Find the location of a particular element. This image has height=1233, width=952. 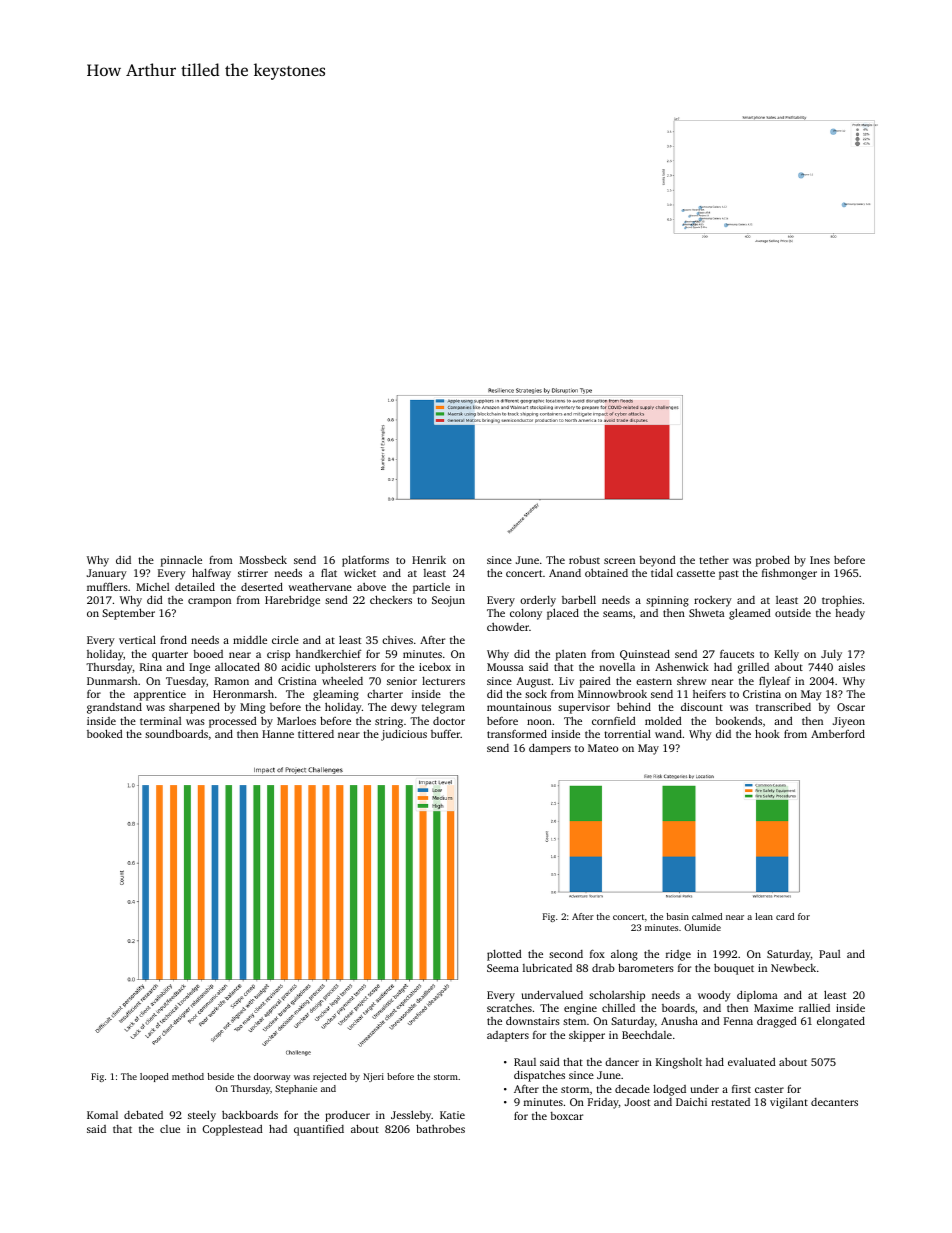

scratches is located at coordinates (509, 1008).
